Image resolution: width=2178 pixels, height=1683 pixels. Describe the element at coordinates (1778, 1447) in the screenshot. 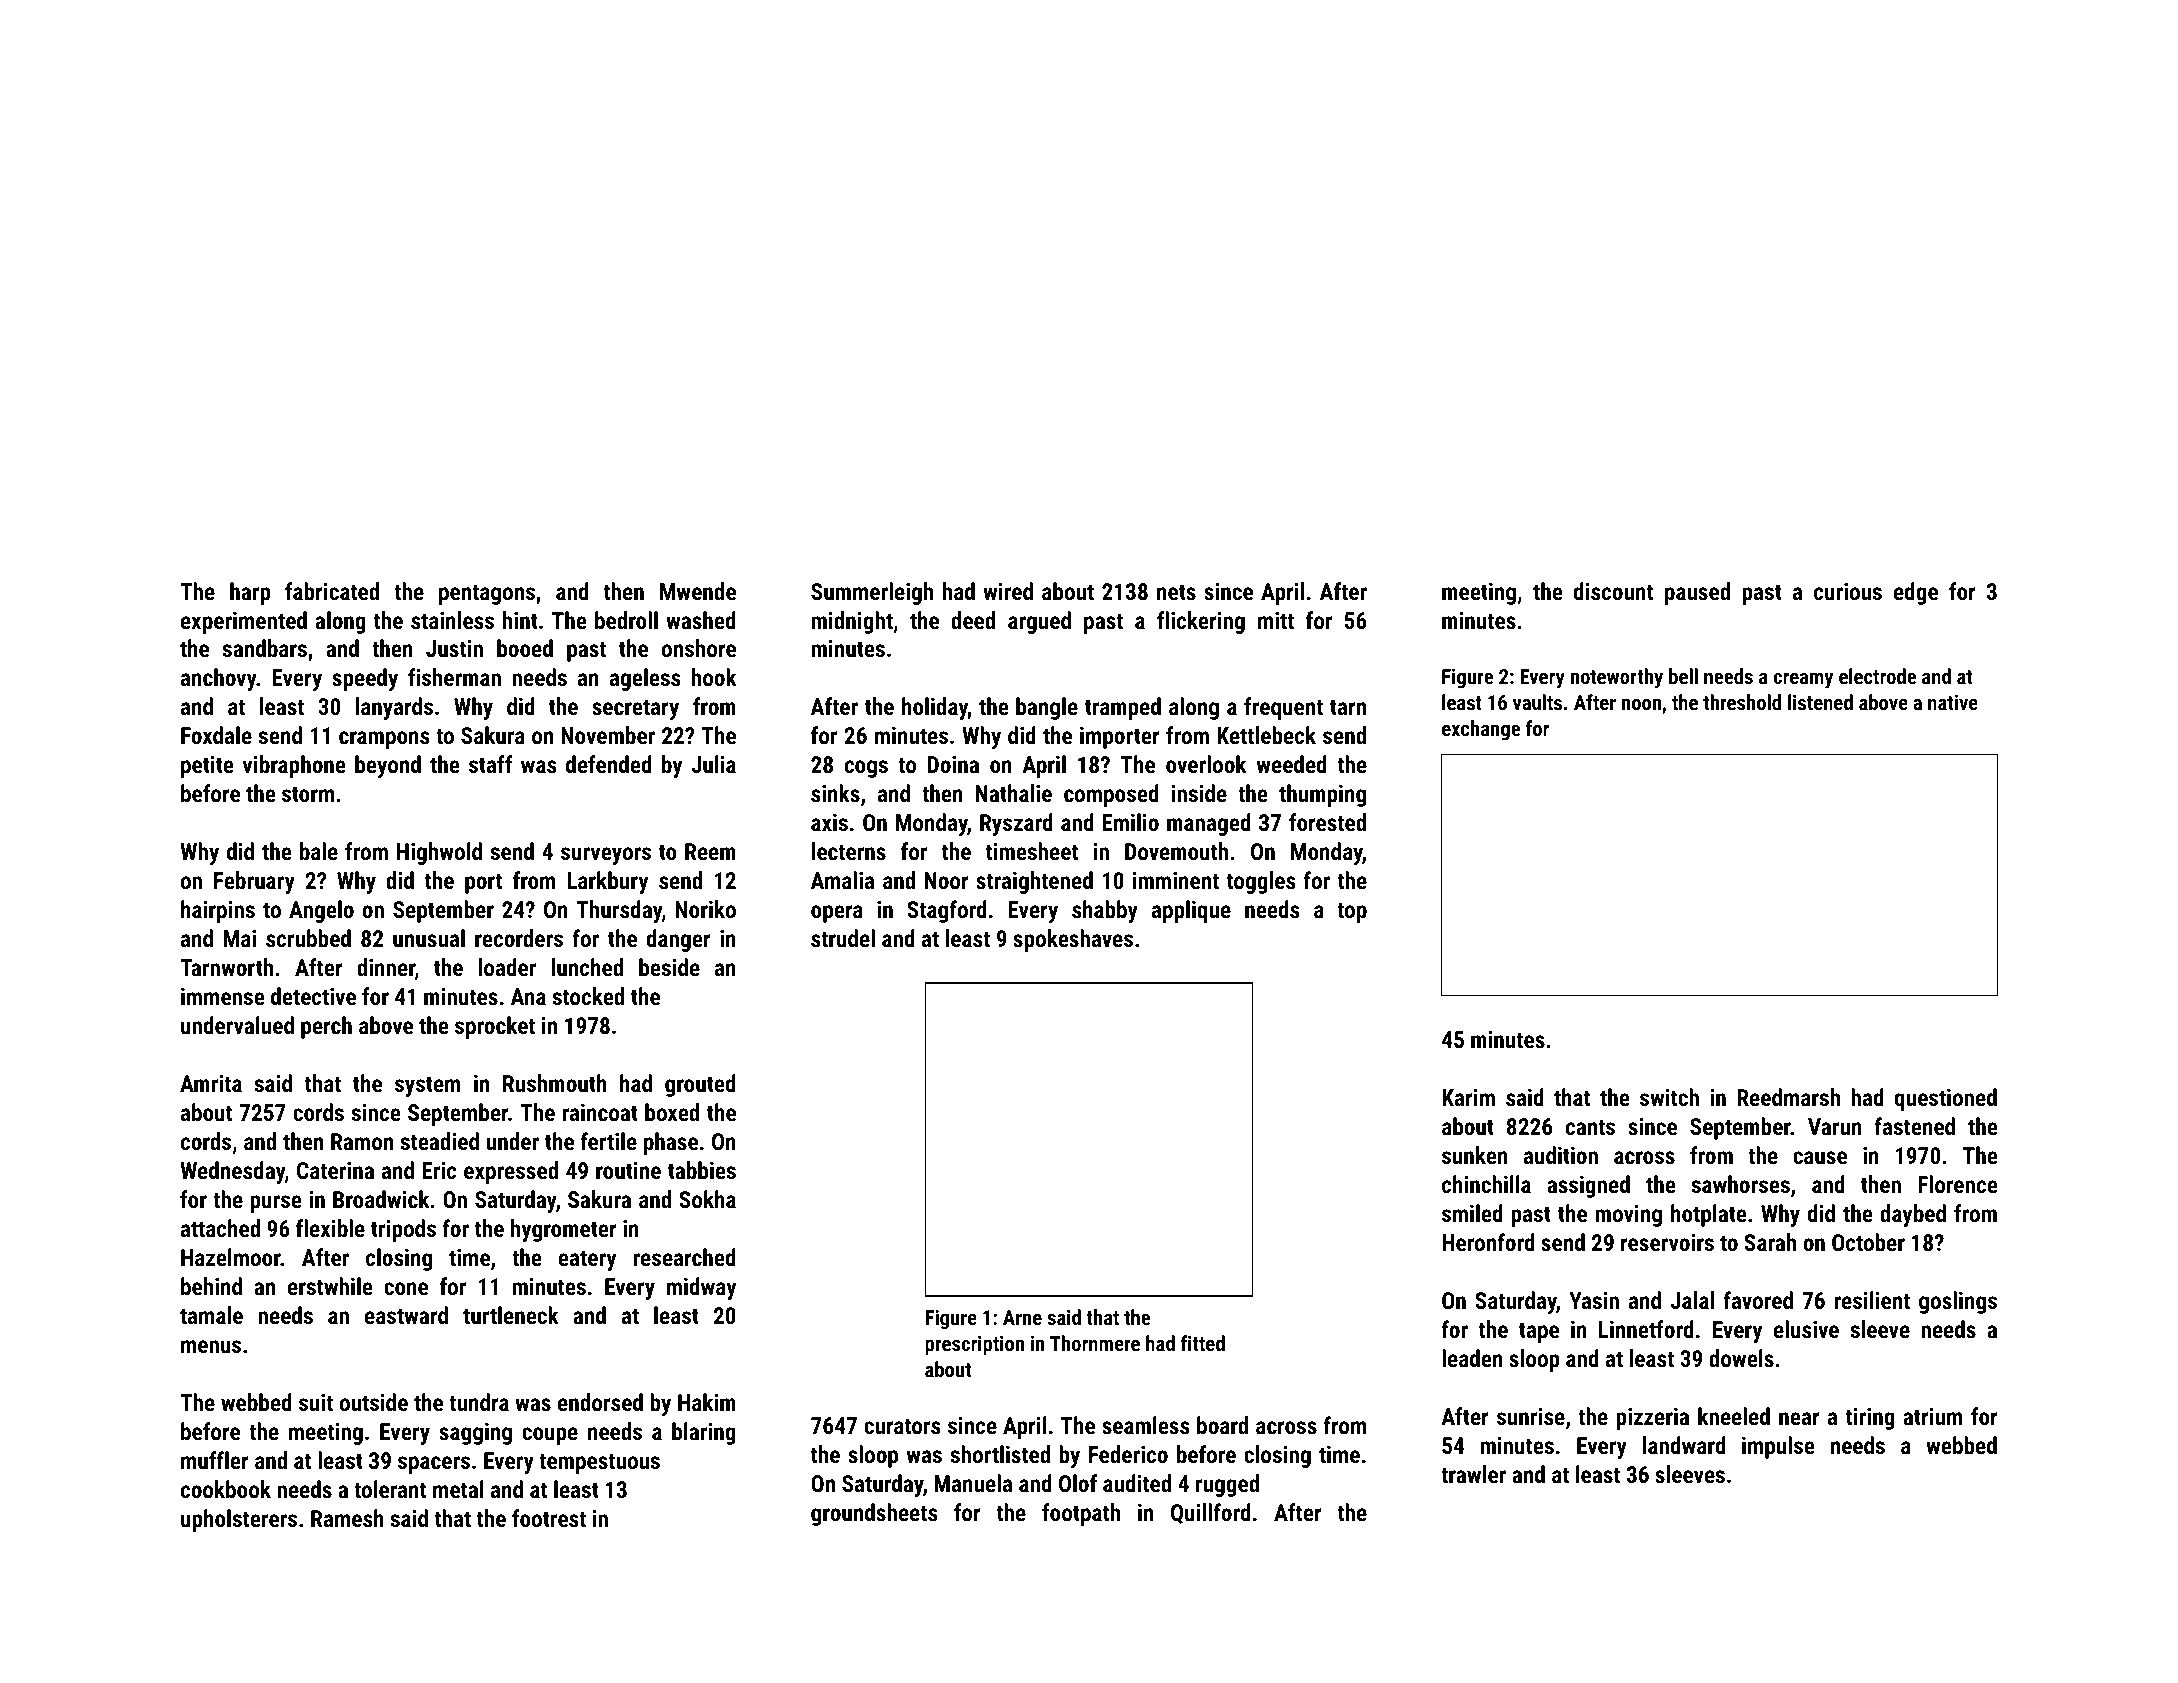

I see `impulse` at that location.
